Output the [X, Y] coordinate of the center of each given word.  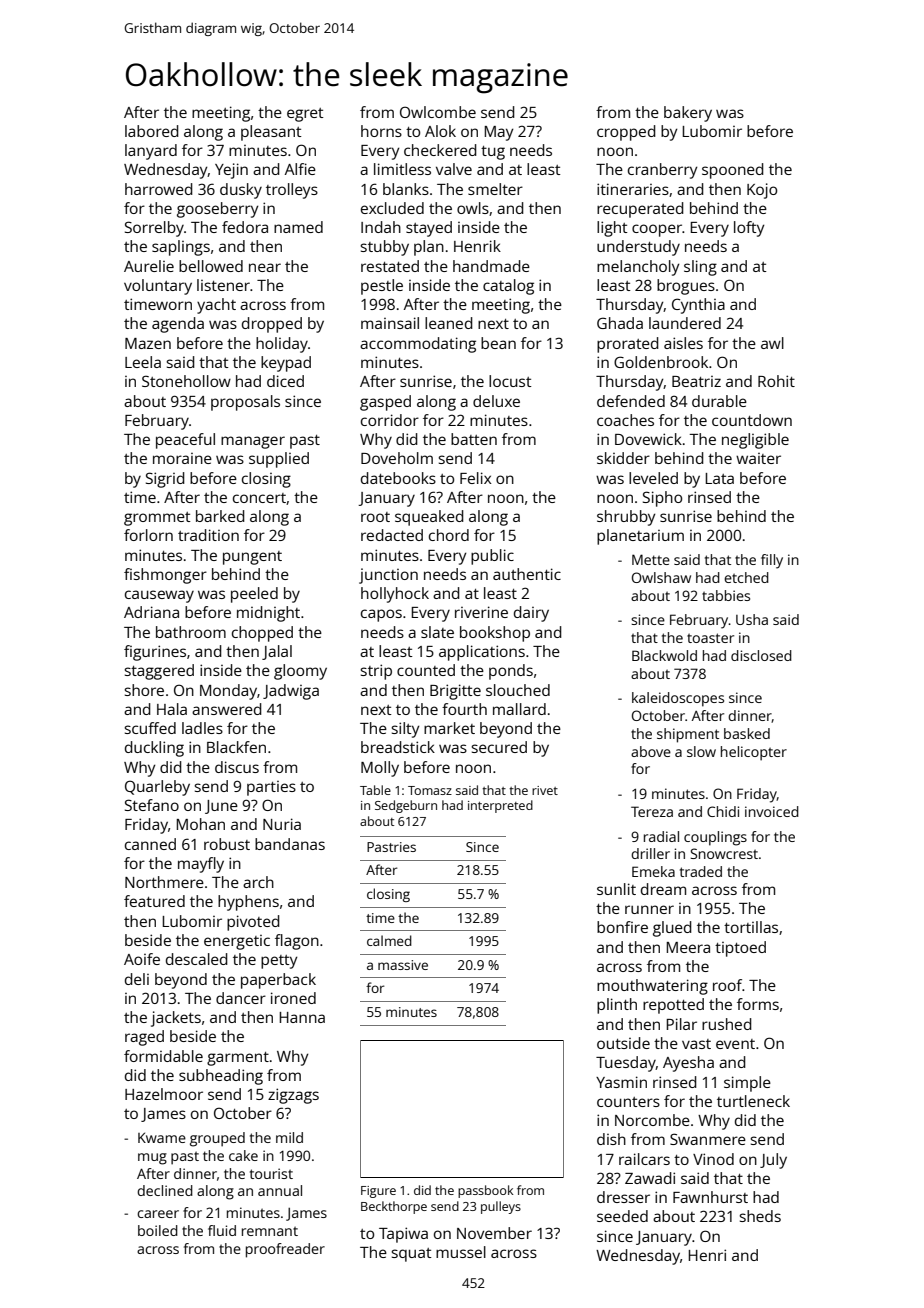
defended [631, 401]
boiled [158, 1230]
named [298, 227]
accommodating [418, 345]
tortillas [751, 927]
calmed [389, 940]
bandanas [290, 844]
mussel [461, 1252]
